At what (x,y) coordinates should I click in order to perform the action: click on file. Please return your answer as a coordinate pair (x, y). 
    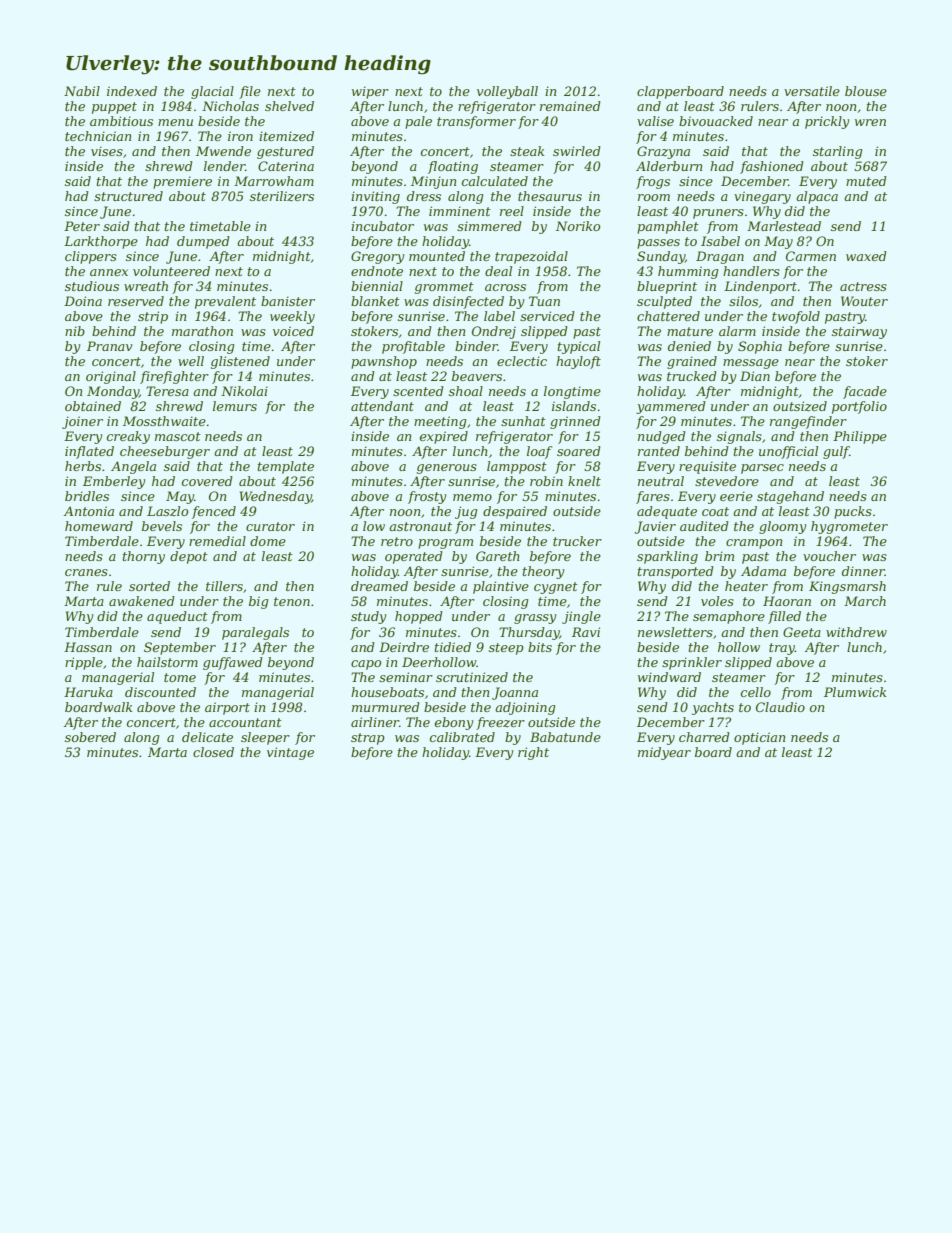
    Looking at the image, I should click on (250, 92).
